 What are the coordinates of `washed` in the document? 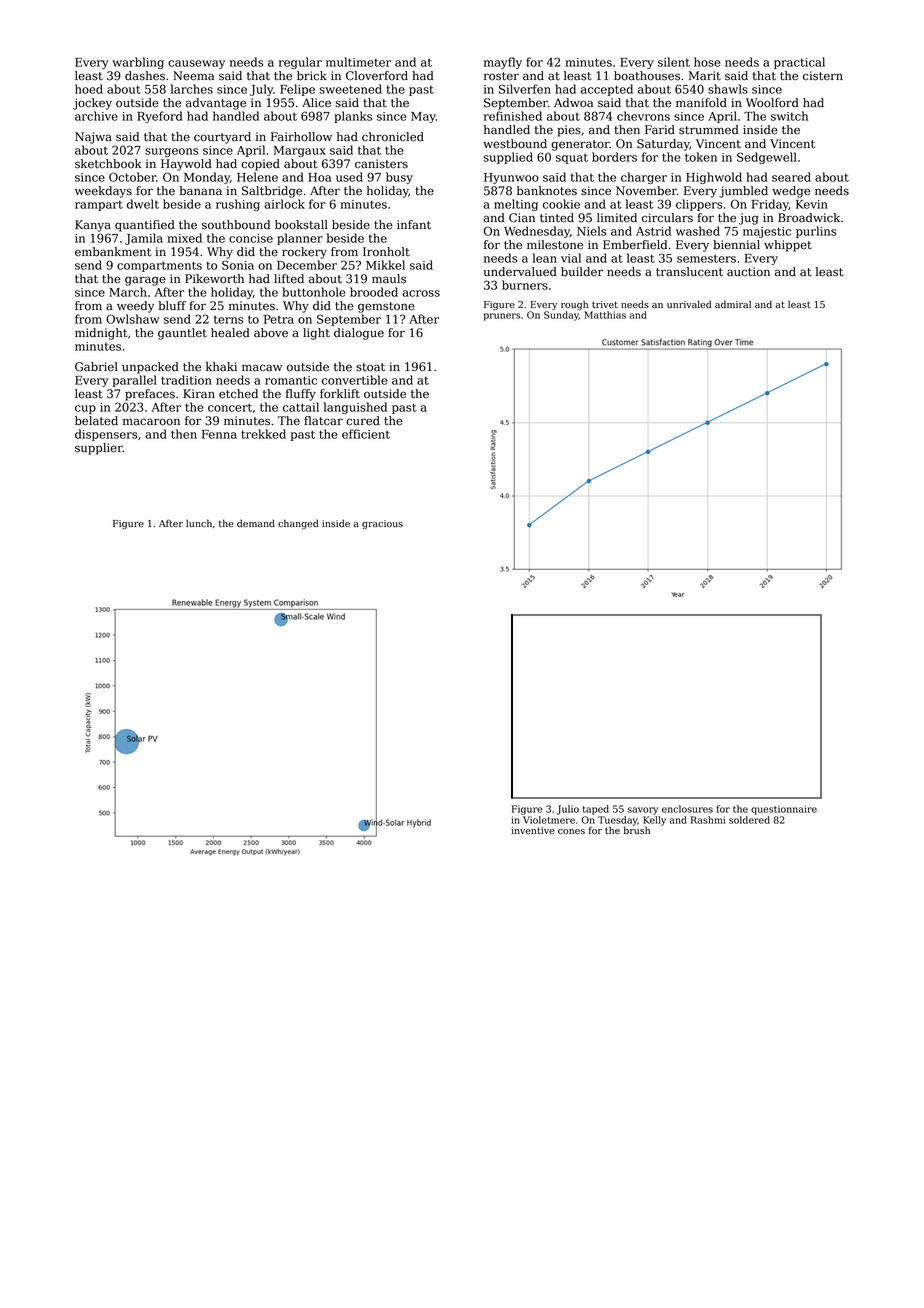 It's located at (698, 231).
